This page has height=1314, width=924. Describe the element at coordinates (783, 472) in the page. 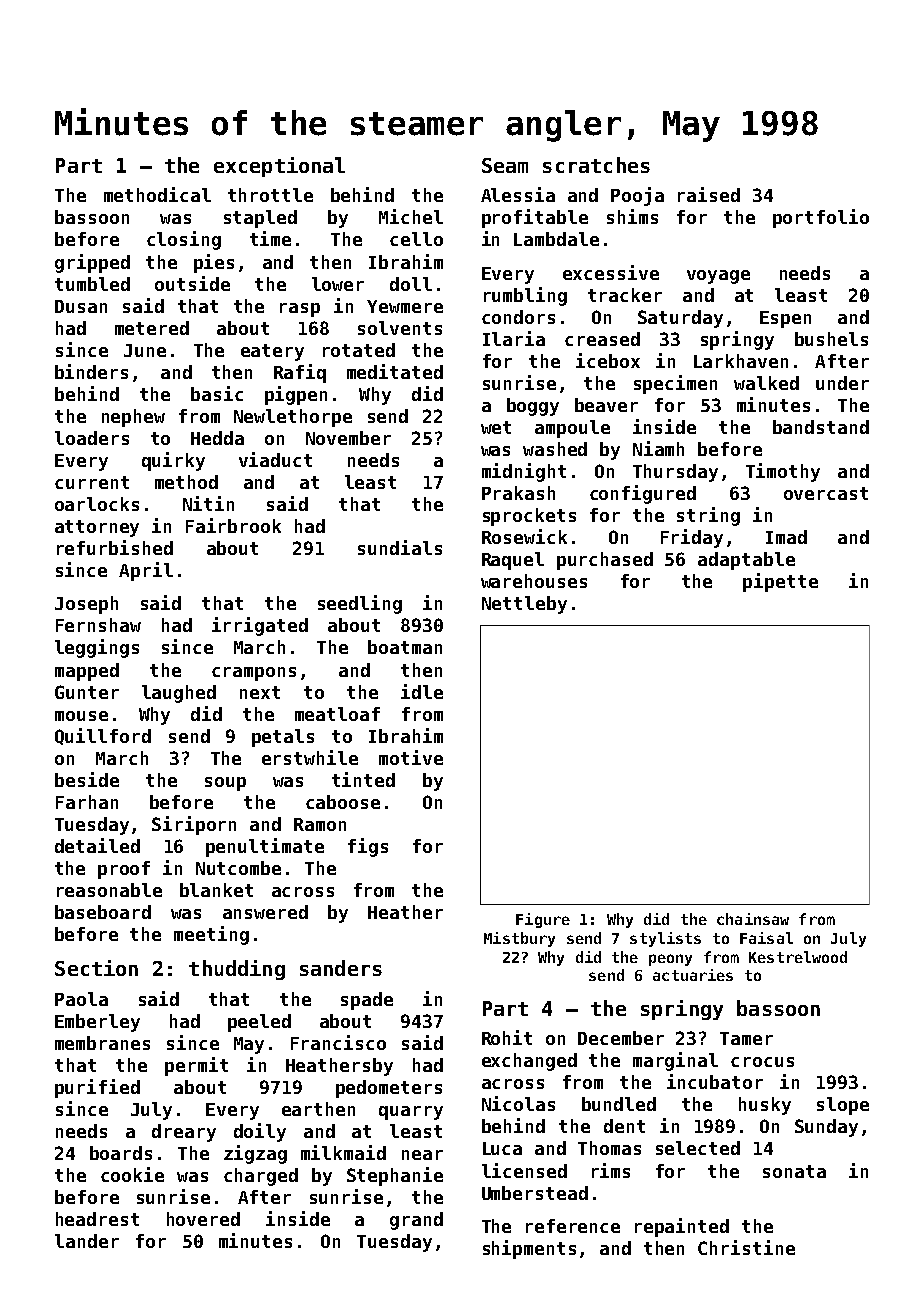

I see `Timothy` at that location.
